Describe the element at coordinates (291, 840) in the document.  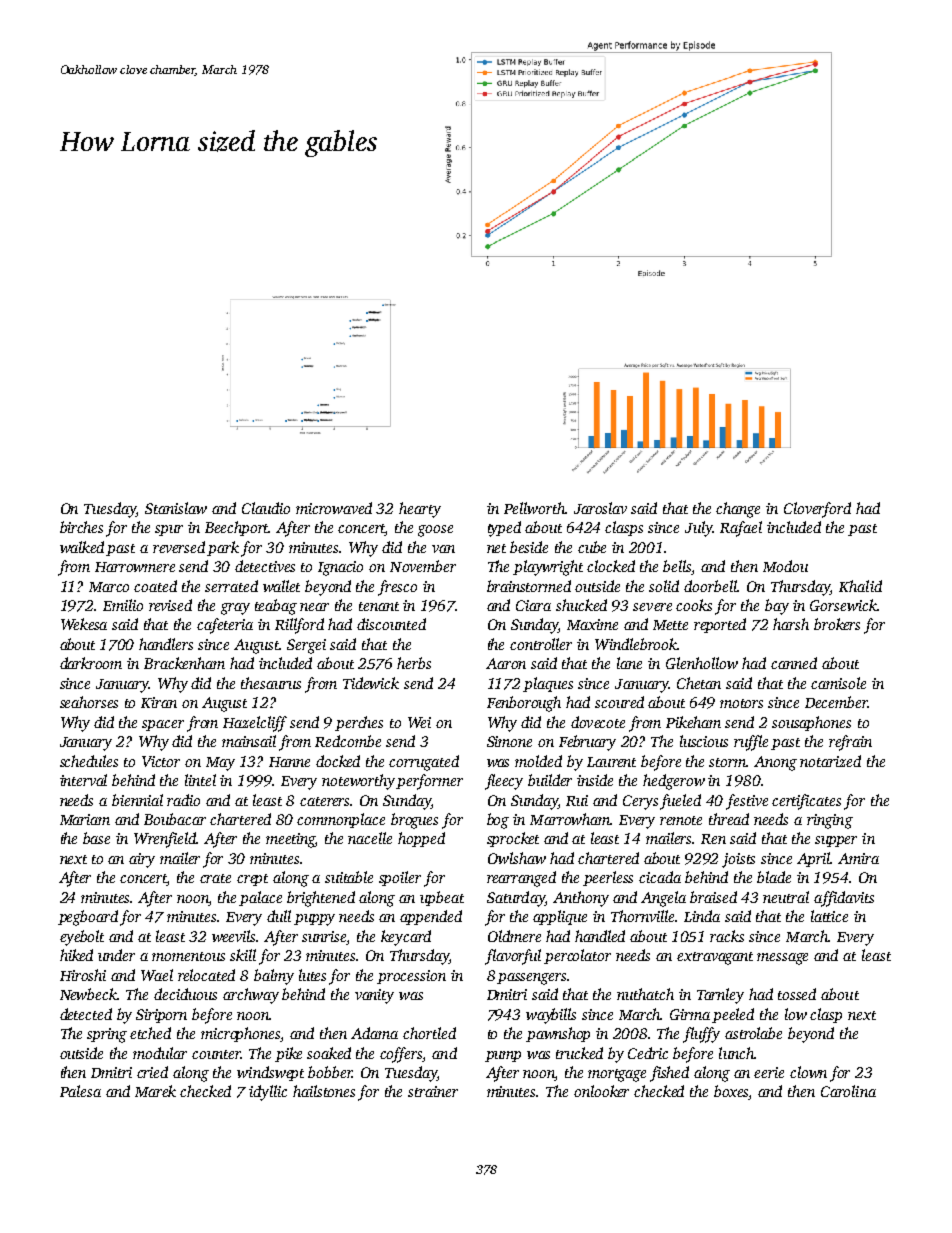
I see `meeting` at that location.
